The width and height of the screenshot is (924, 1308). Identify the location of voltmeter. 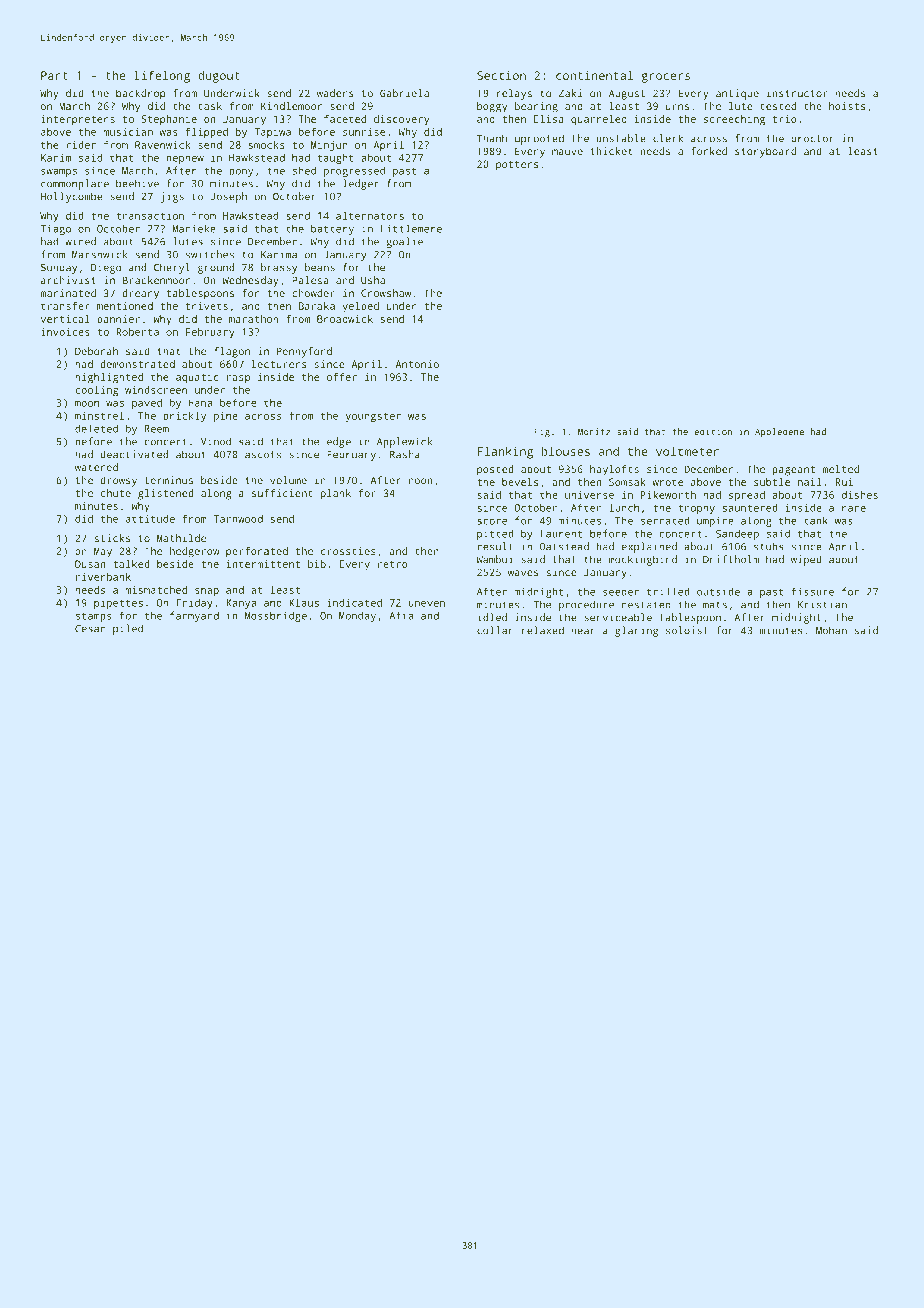
(687, 451).
